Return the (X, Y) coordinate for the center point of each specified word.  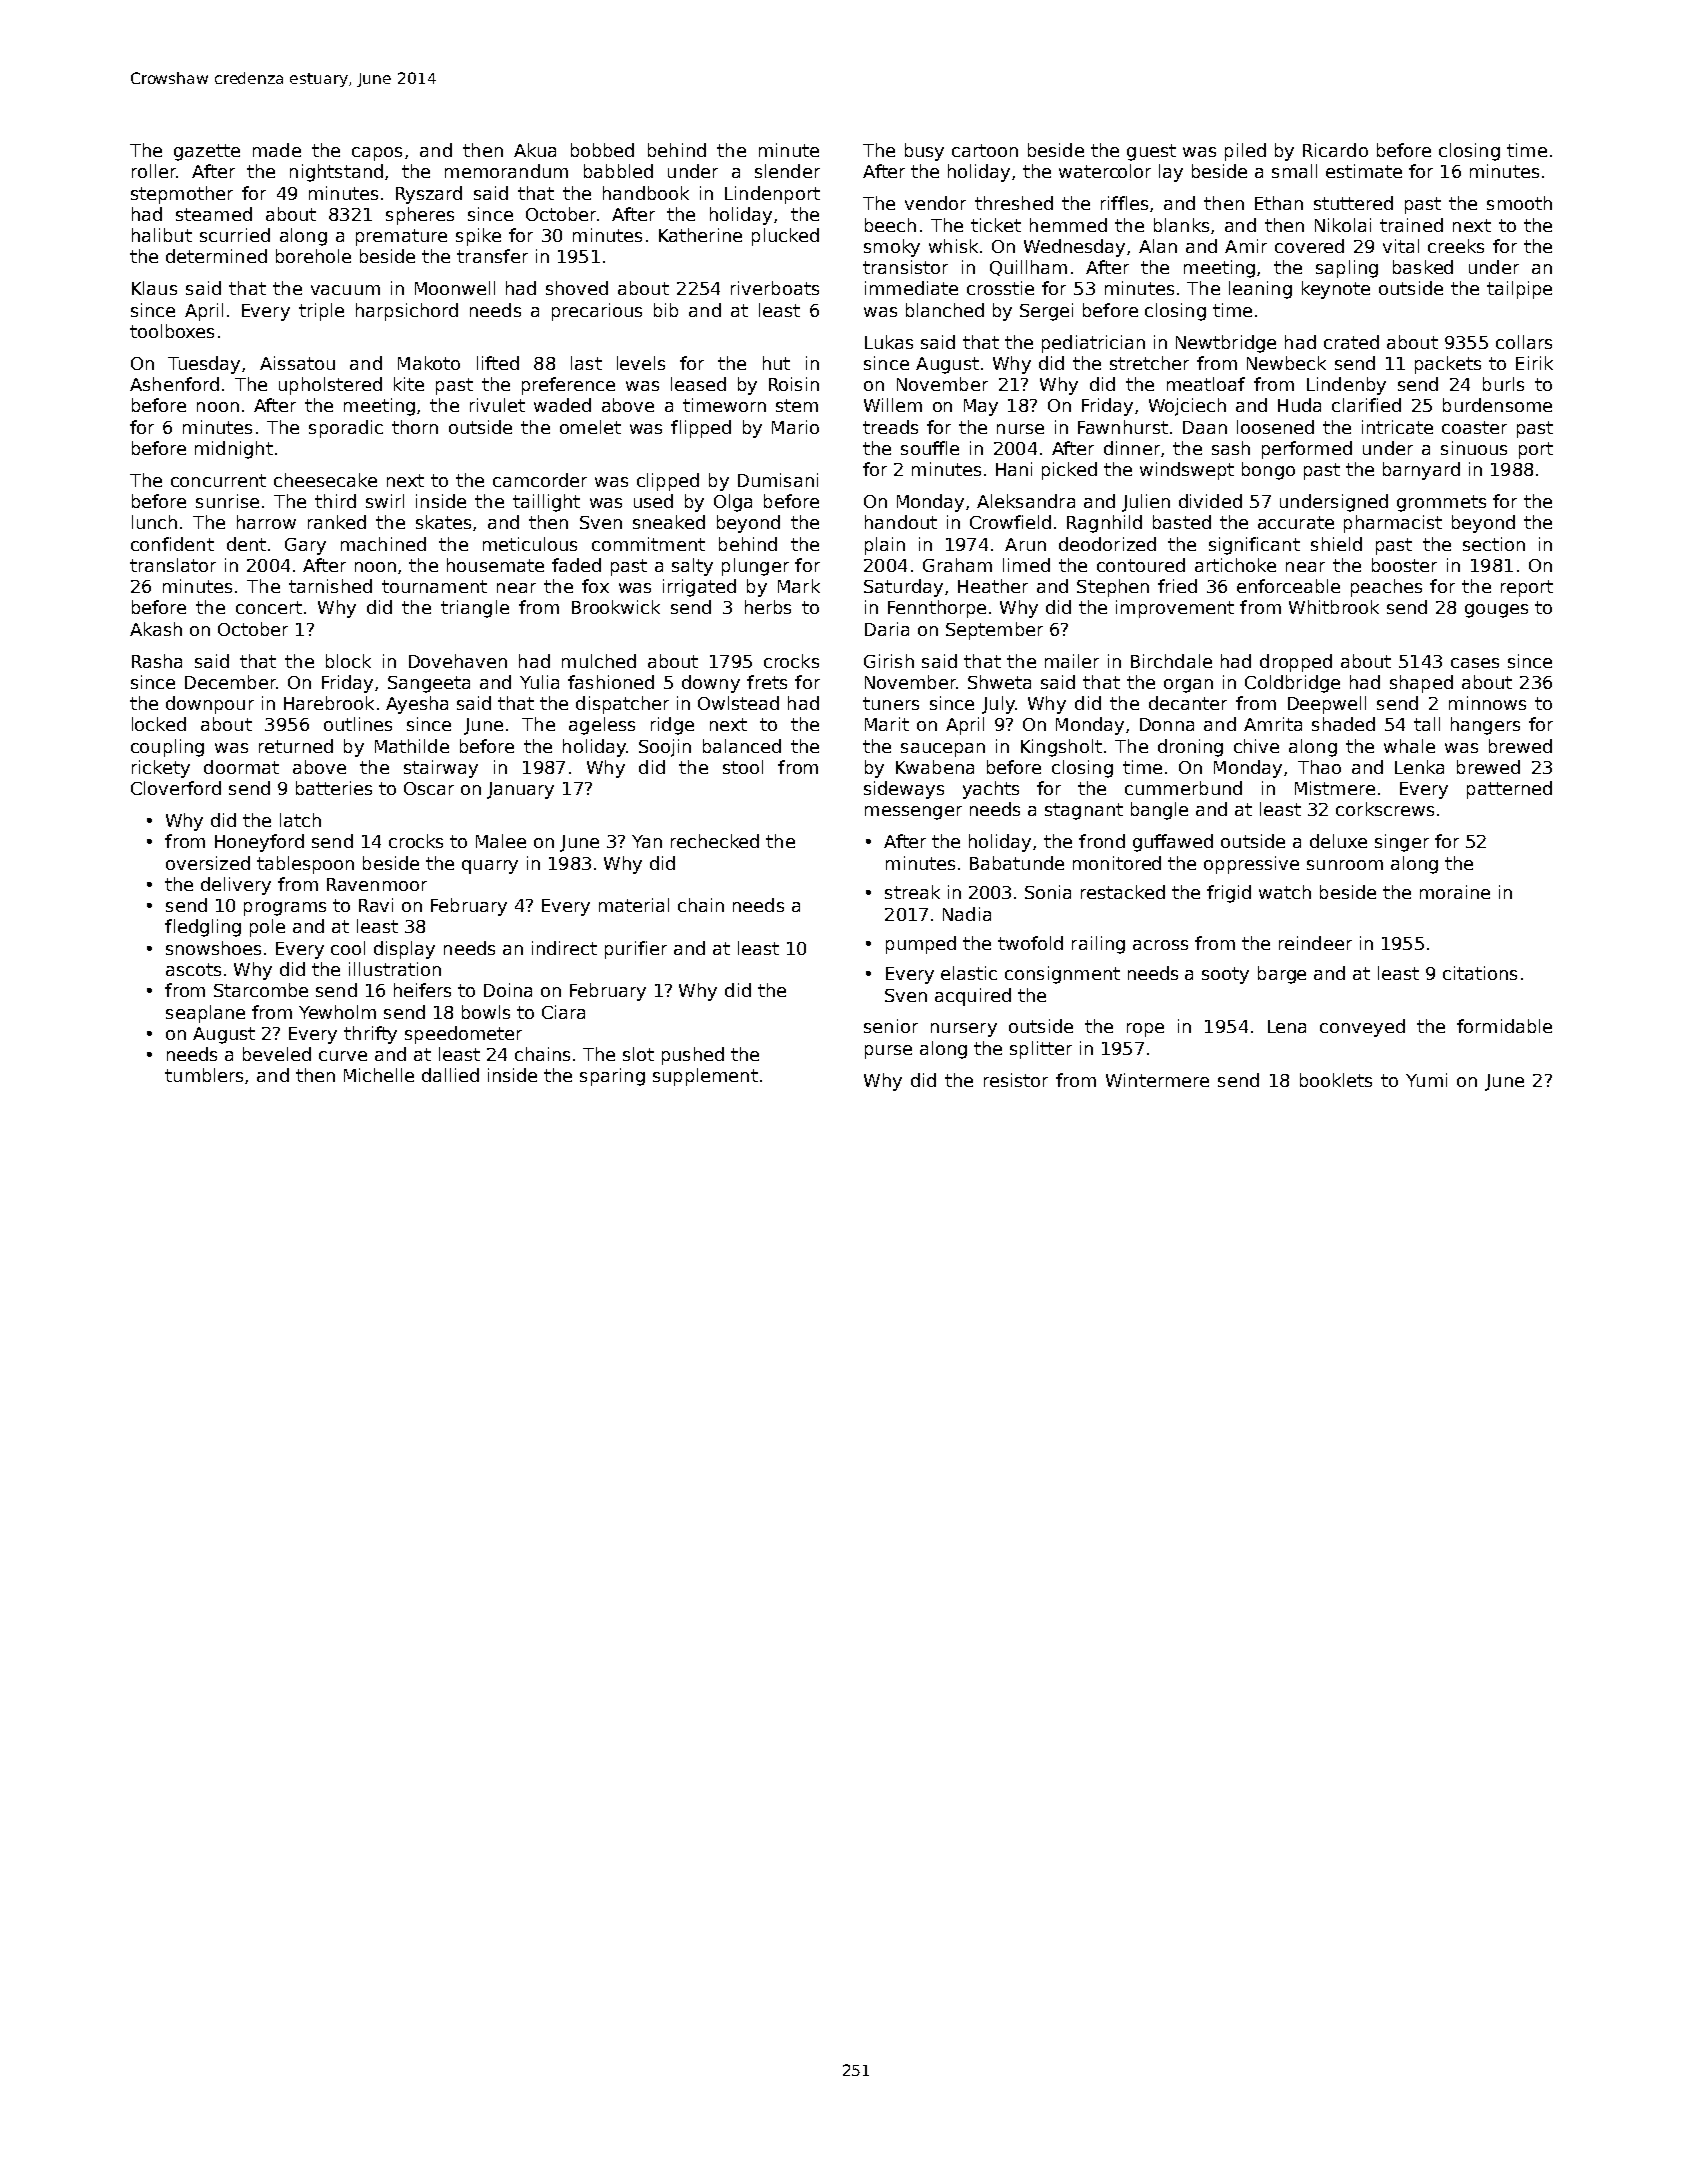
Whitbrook (1334, 607)
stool (743, 767)
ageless (602, 726)
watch (1285, 892)
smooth (1519, 203)
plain (885, 546)
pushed (693, 1056)
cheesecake (325, 480)
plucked (785, 237)
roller (154, 171)
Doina (508, 990)
